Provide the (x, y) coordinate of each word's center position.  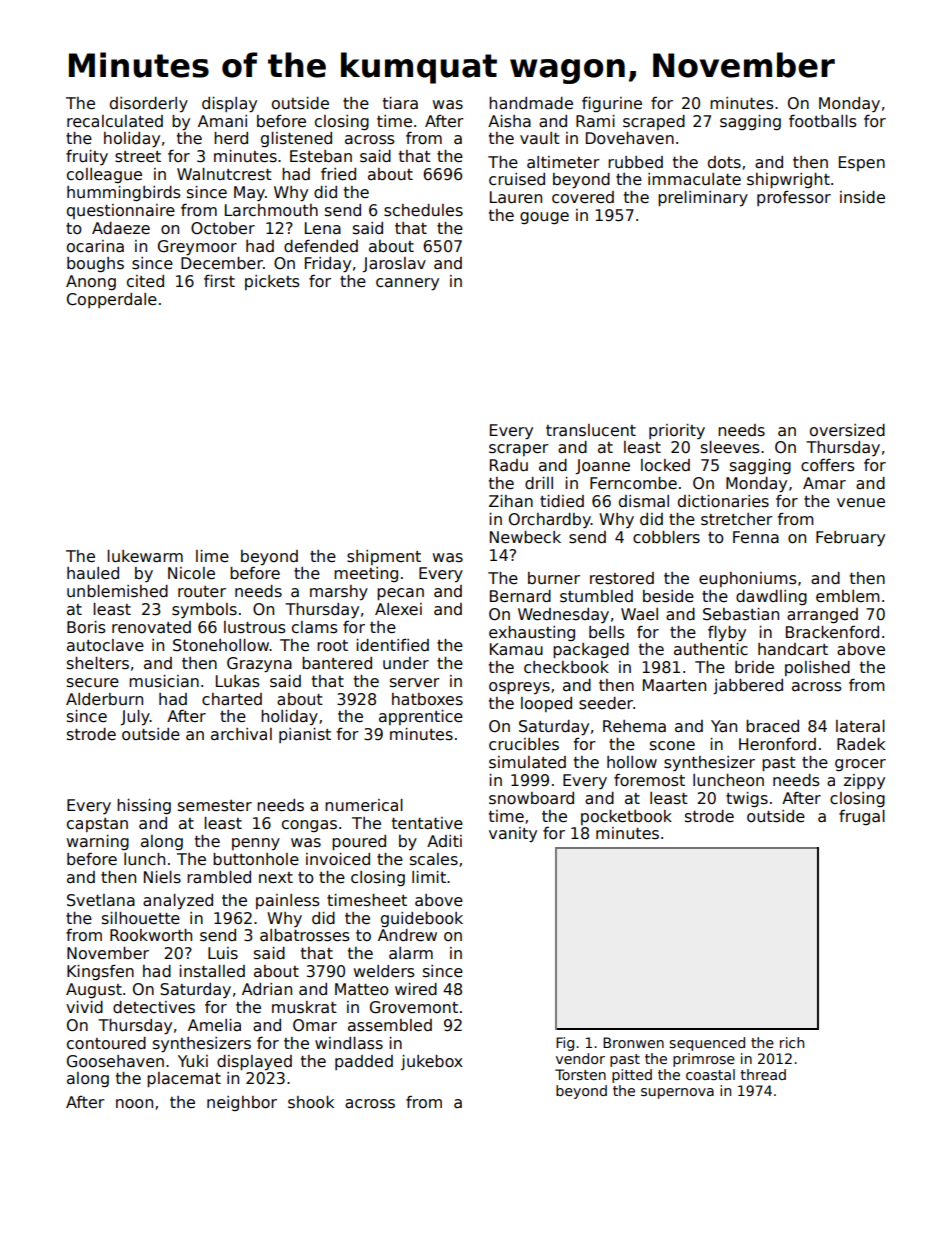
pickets (272, 282)
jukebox (432, 1062)
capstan (97, 825)
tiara (400, 103)
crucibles (524, 744)
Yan (724, 726)
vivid (84, 1007)
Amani (222, 121)
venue (861, 502)
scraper (519, 450)
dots (724, 162)
